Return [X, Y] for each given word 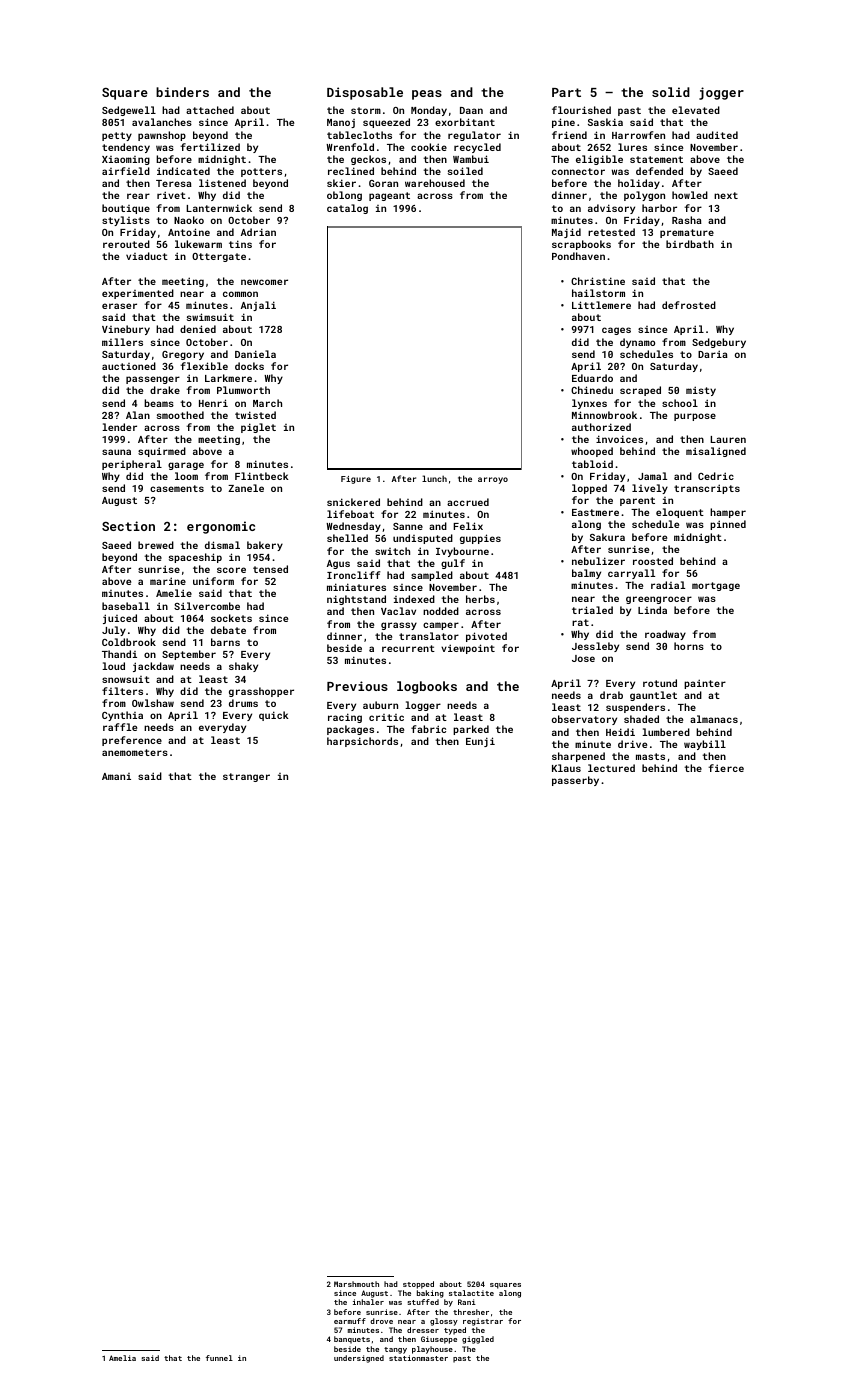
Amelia [122, 1358]
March [267, 403]
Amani [116, 776]
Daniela [255, 354]
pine [563, 123]
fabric [428, 729]
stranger [246, 777]
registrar [483, 1322]
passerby [575, 781]
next [726, 195]
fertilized [210, 147]
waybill [705, 745]
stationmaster [418, 1358]
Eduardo [592, 378]
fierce [726, 768]
